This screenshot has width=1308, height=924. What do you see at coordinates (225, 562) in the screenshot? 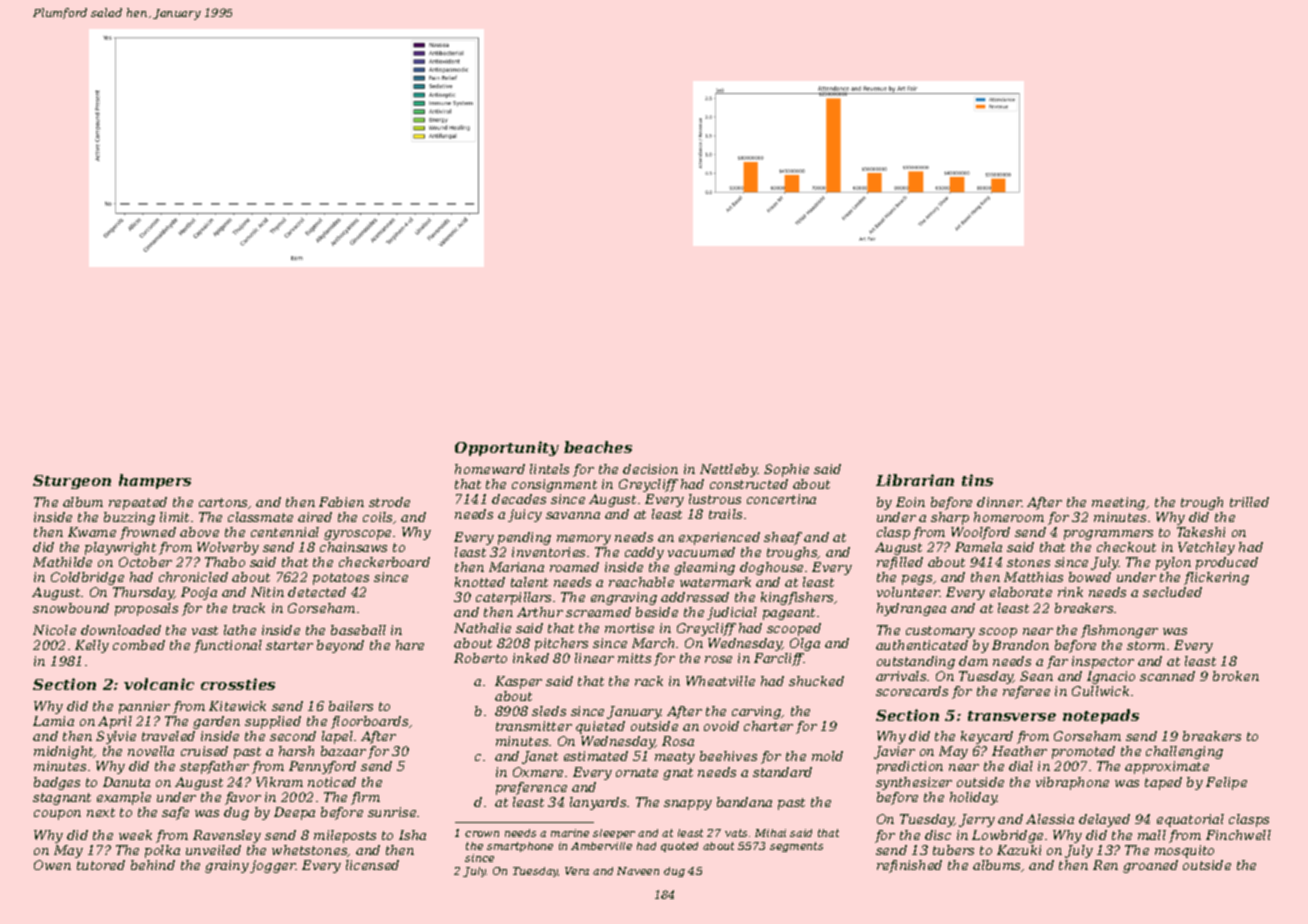
I see `Thabo` at bounding box center [225, 562].
